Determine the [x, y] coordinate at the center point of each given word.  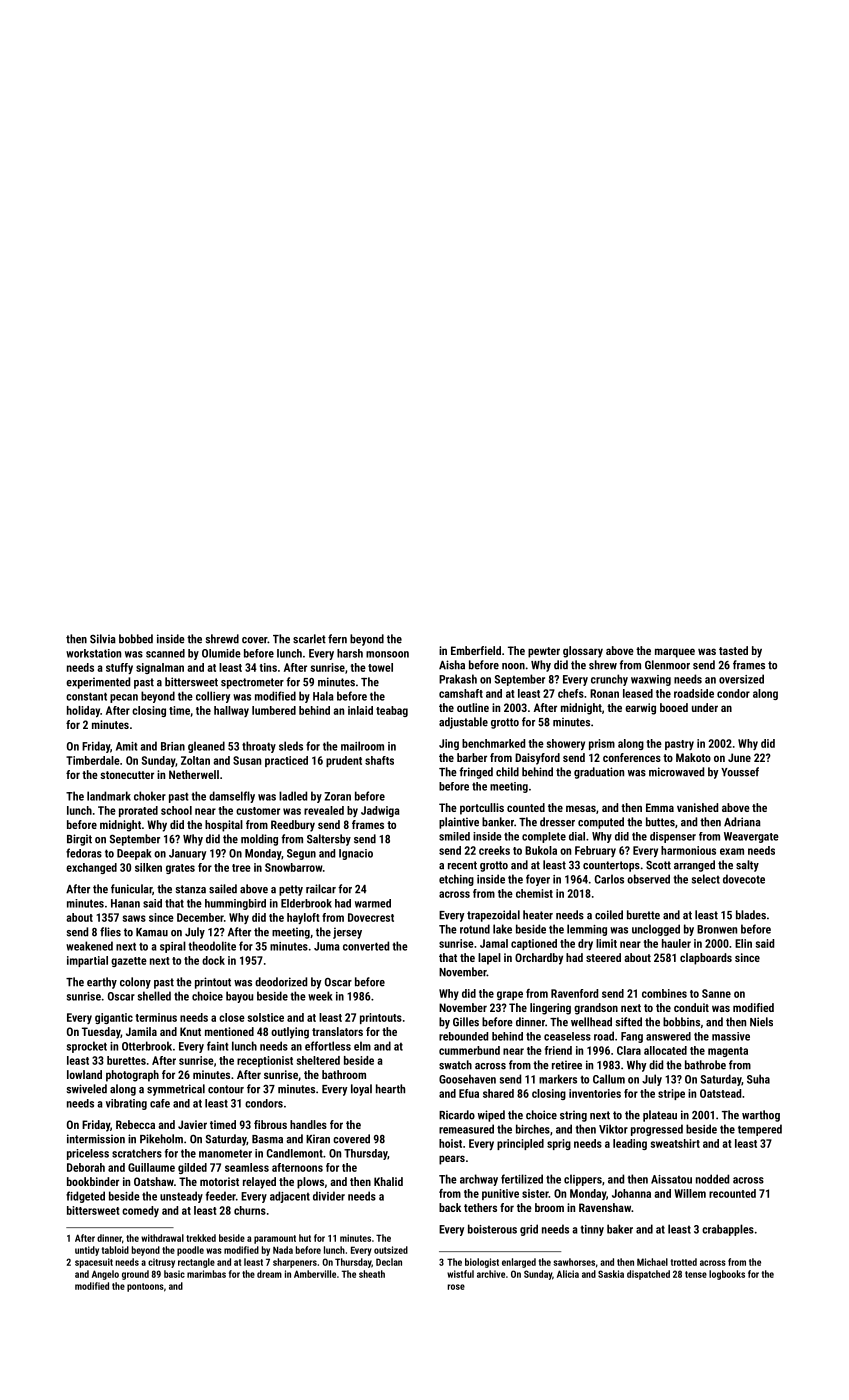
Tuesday [101, 1033]
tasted [733, 650]
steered [603, 957]
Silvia [103, 639]
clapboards [706, 959]
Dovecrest [371, 917]
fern [337, 639]
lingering [550, 1009]
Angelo [105, 1275]
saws [134, 918]
